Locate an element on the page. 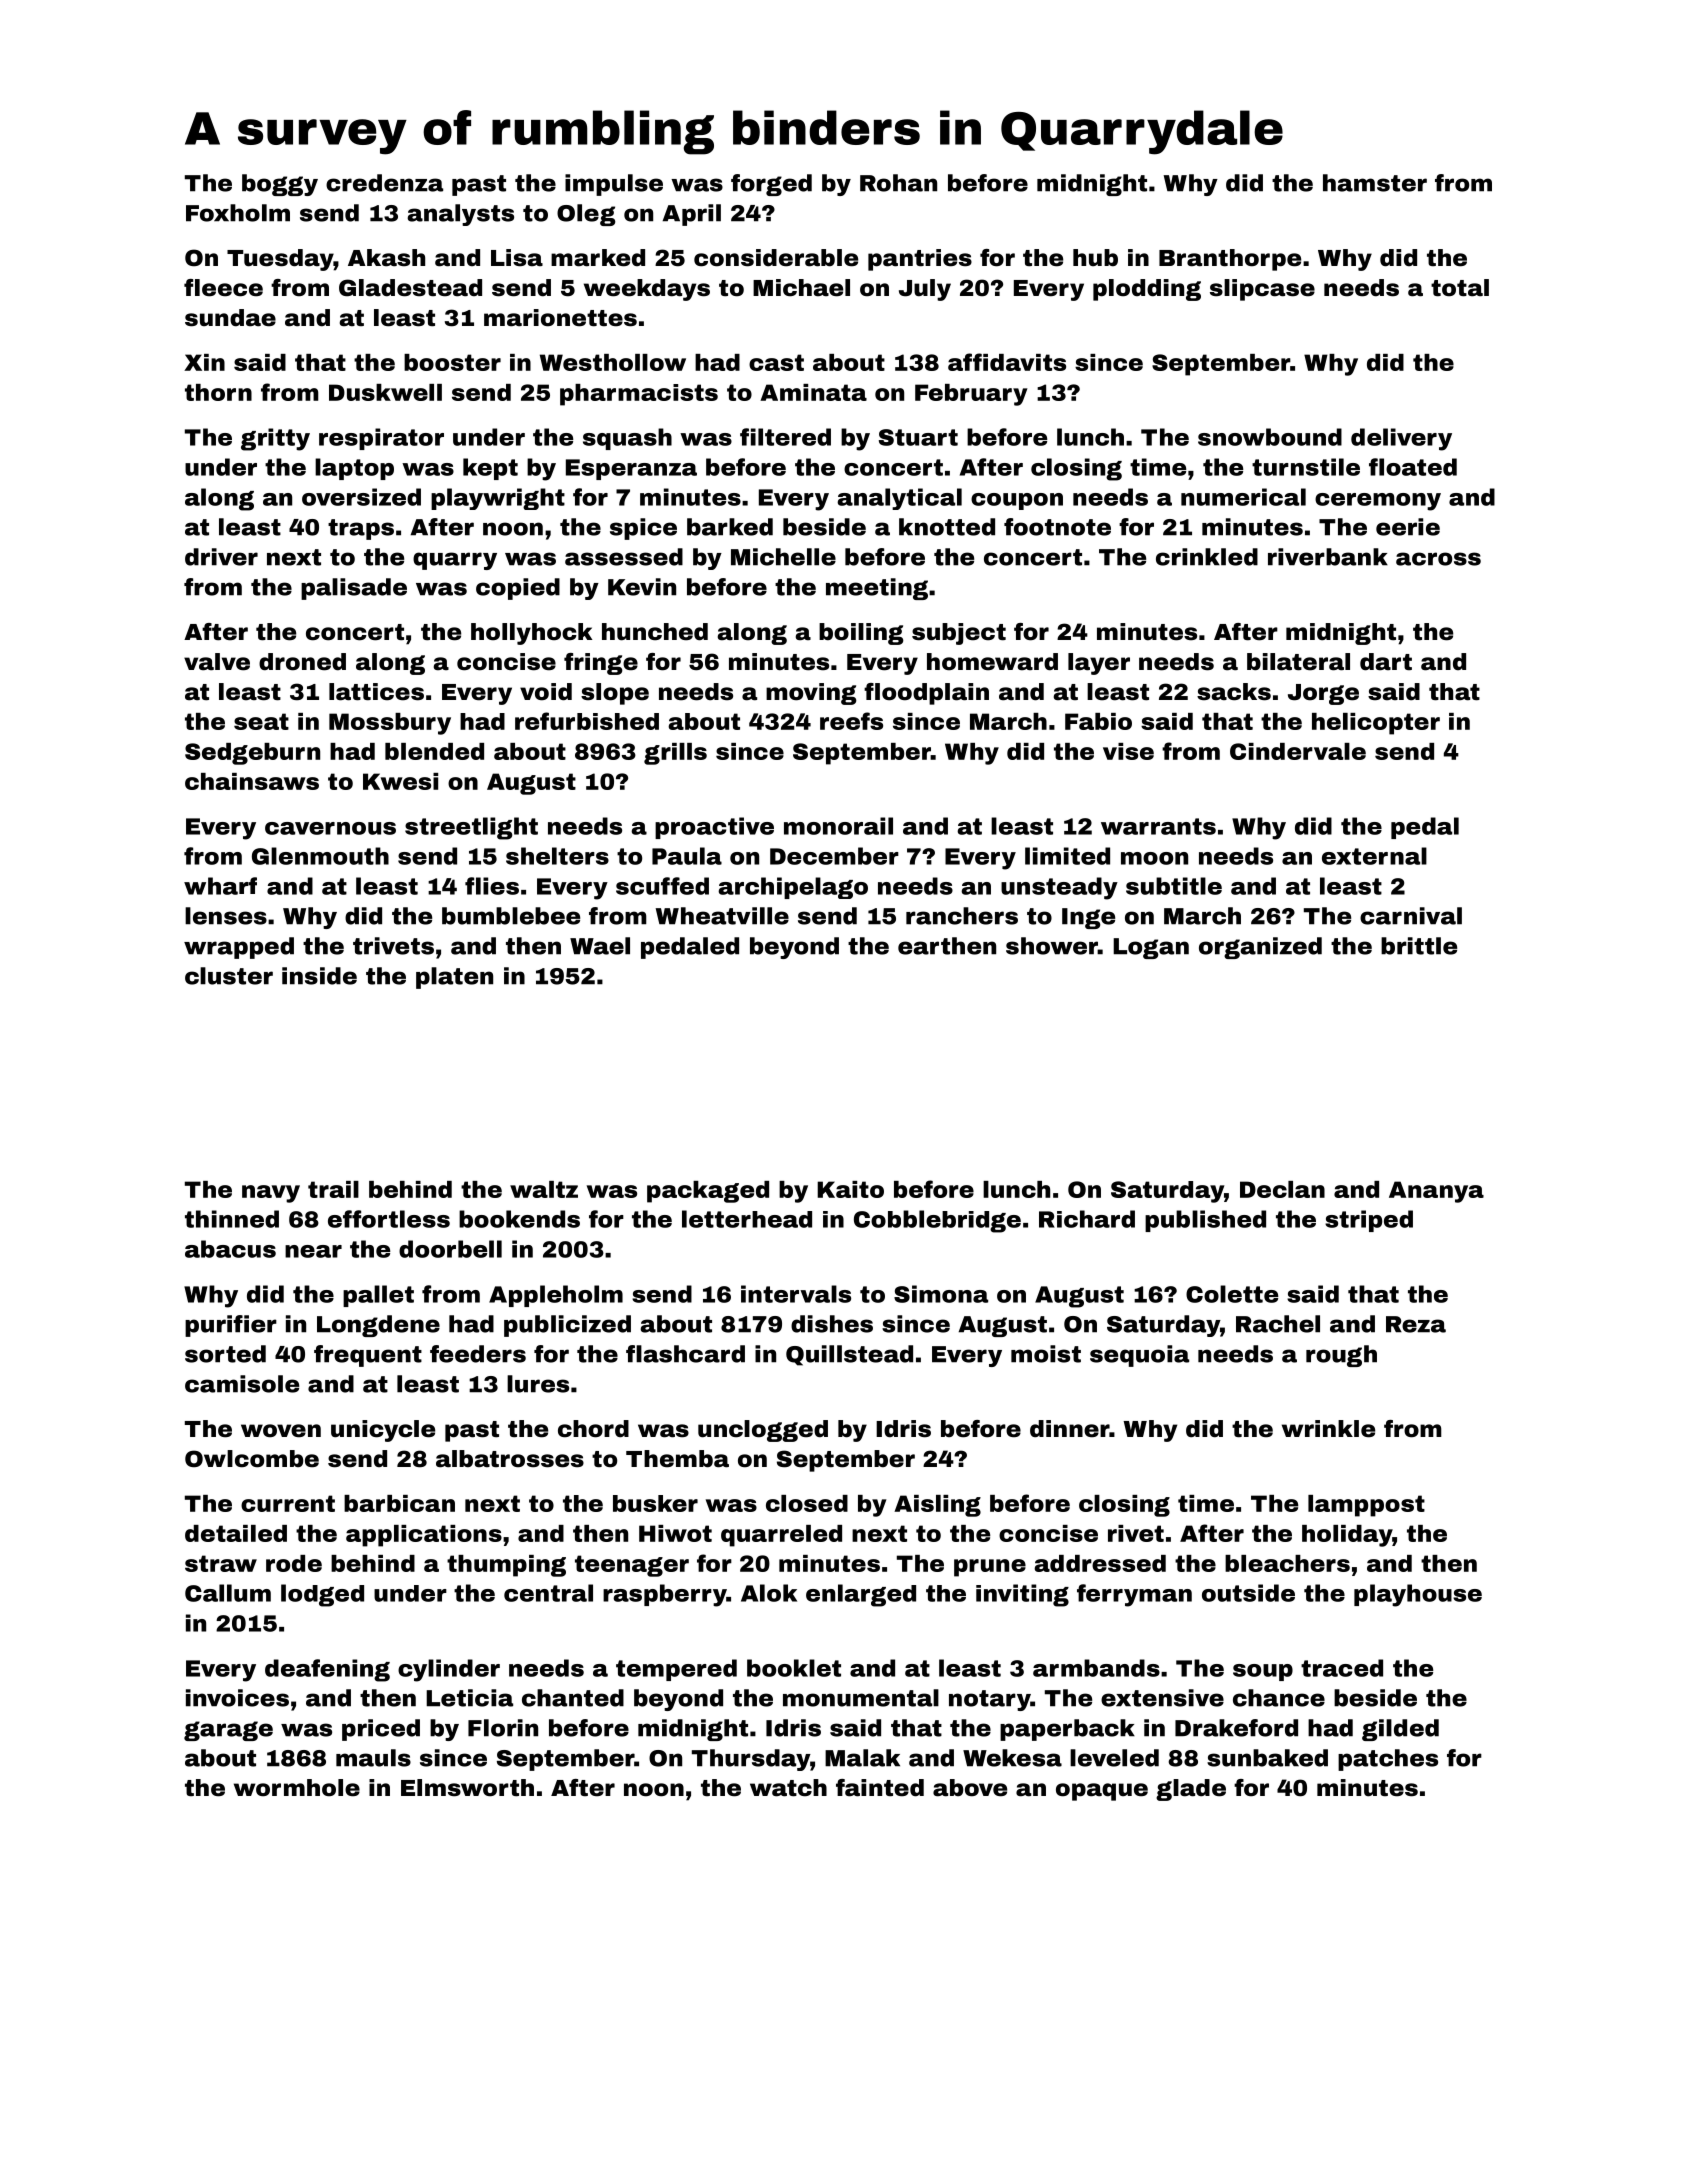  brittle is located at coordinates (1419, 946).
